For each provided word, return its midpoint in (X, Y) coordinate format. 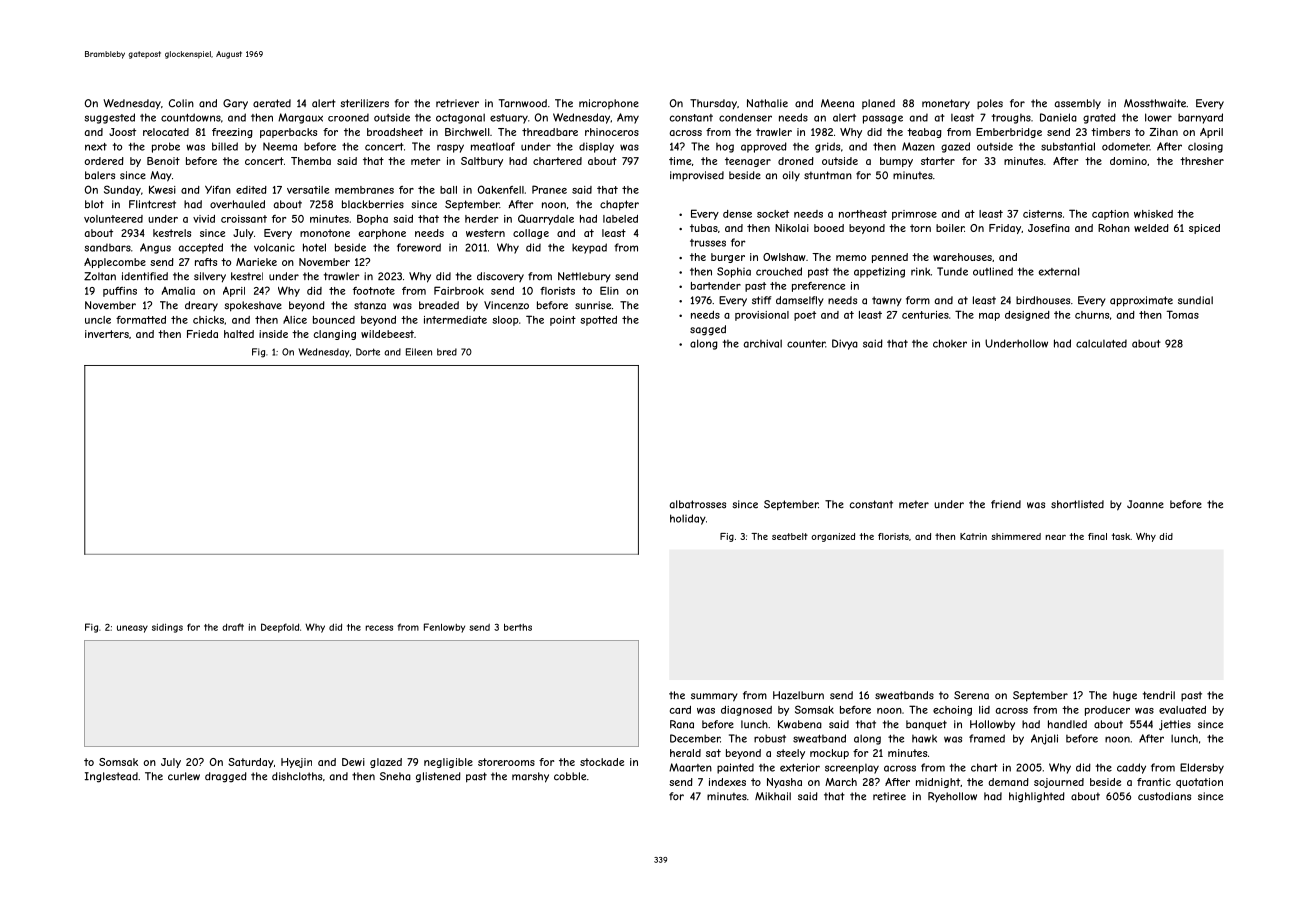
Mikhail (773, 796)
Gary (235, 104)
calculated (1101, 343)
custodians (1164, 796)
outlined (993, 271)
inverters (107, 334)
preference (818, 287)
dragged (226, 777)
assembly (1077, 104)
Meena (837, 103)
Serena (971, 695)
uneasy (132, 629)
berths (518, 627)
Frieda (202, 334)
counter (806, 344)
